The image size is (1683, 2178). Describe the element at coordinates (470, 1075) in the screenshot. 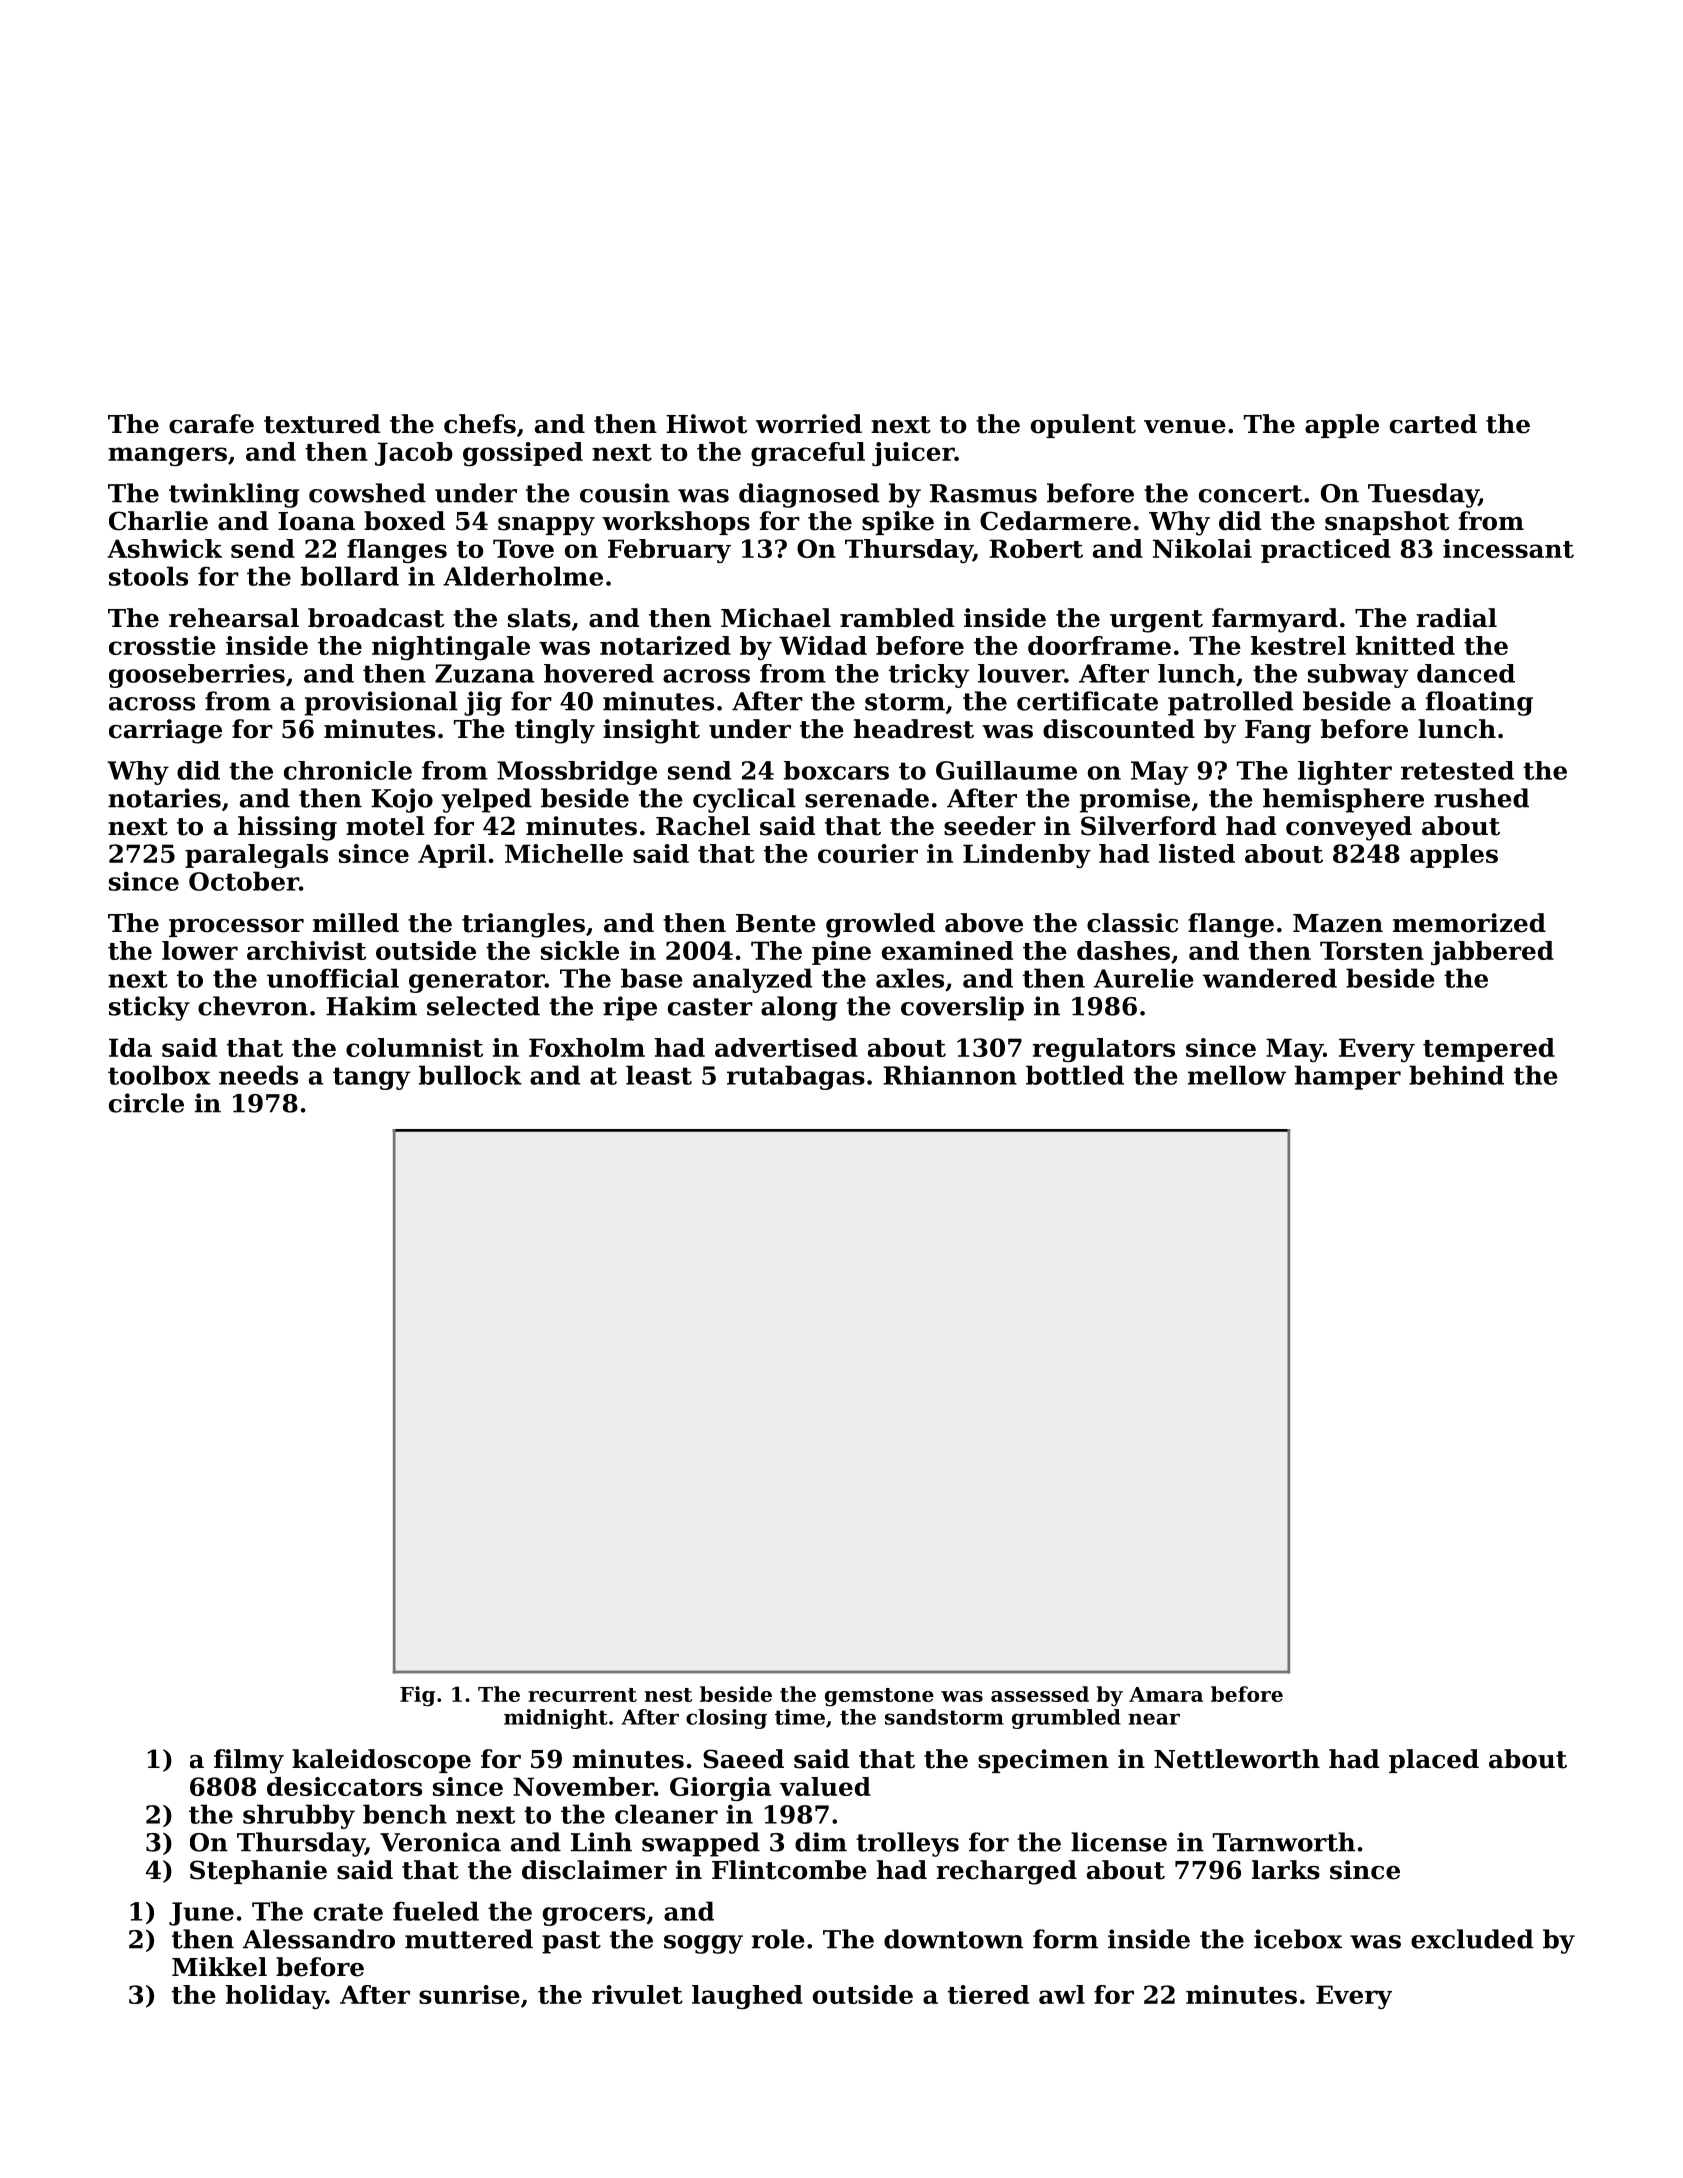

I see `bullock` at that location.
